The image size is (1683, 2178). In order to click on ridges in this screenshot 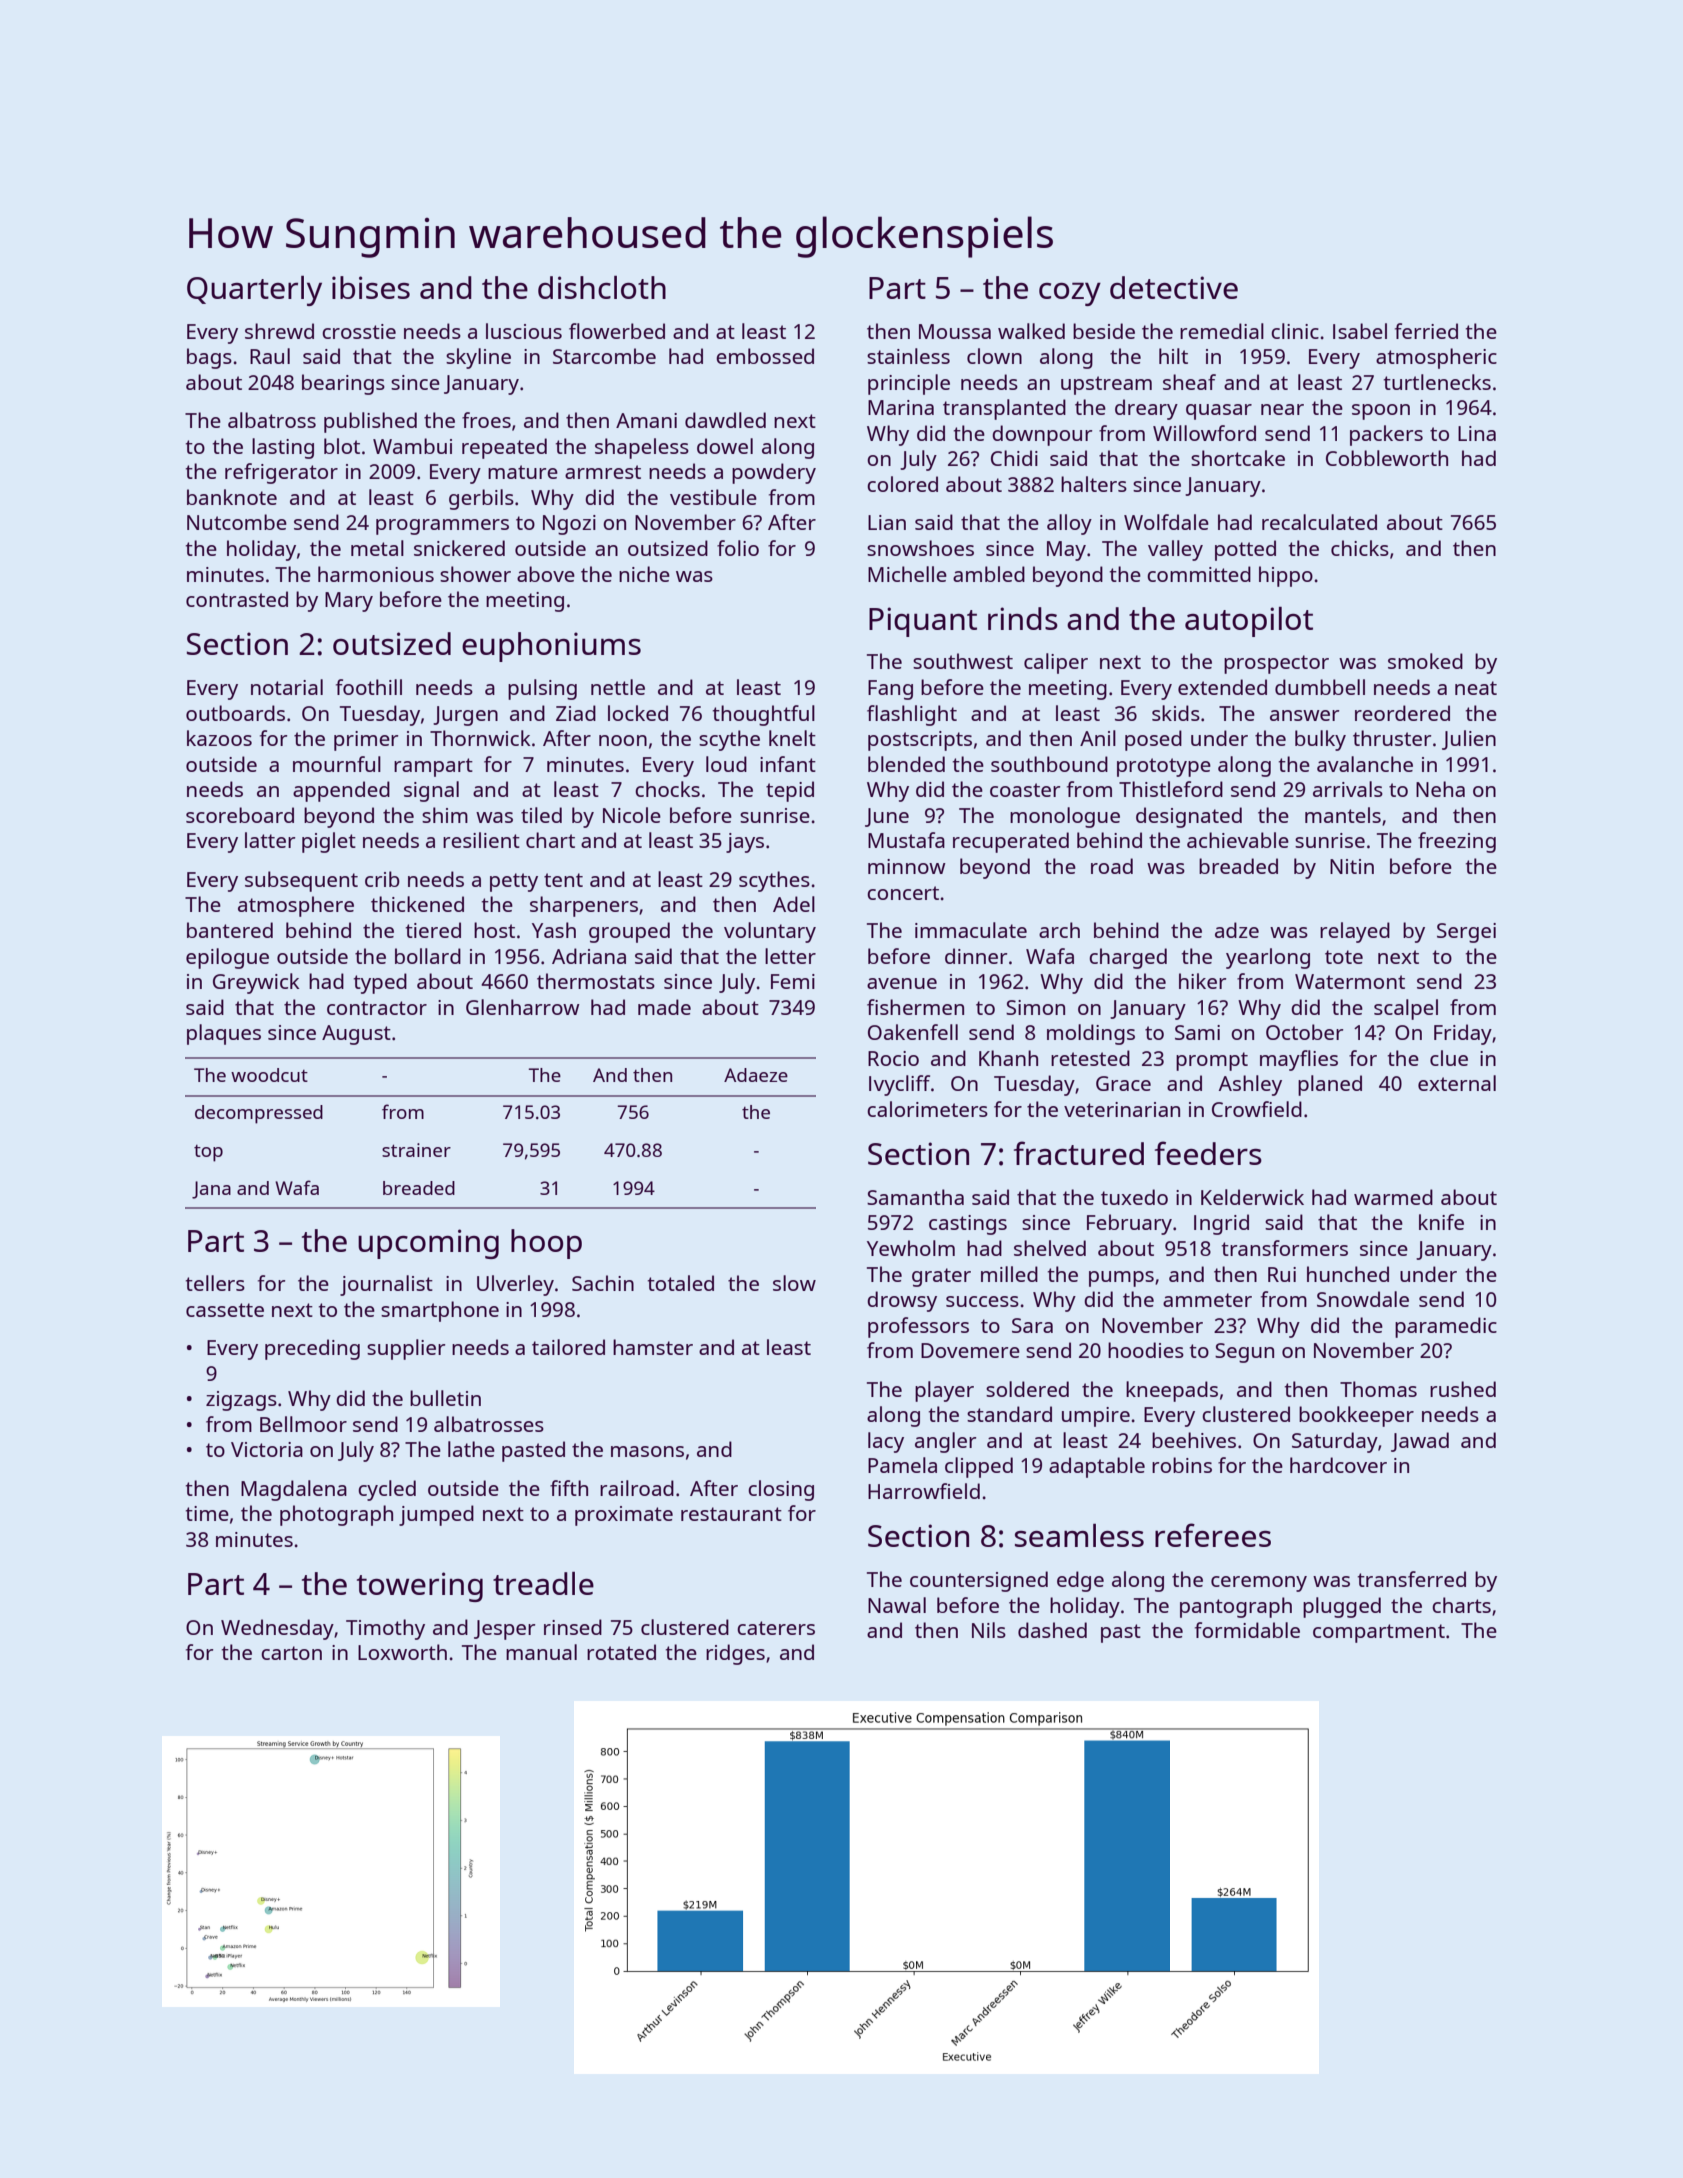, I will do `click(735, 1654)`.
